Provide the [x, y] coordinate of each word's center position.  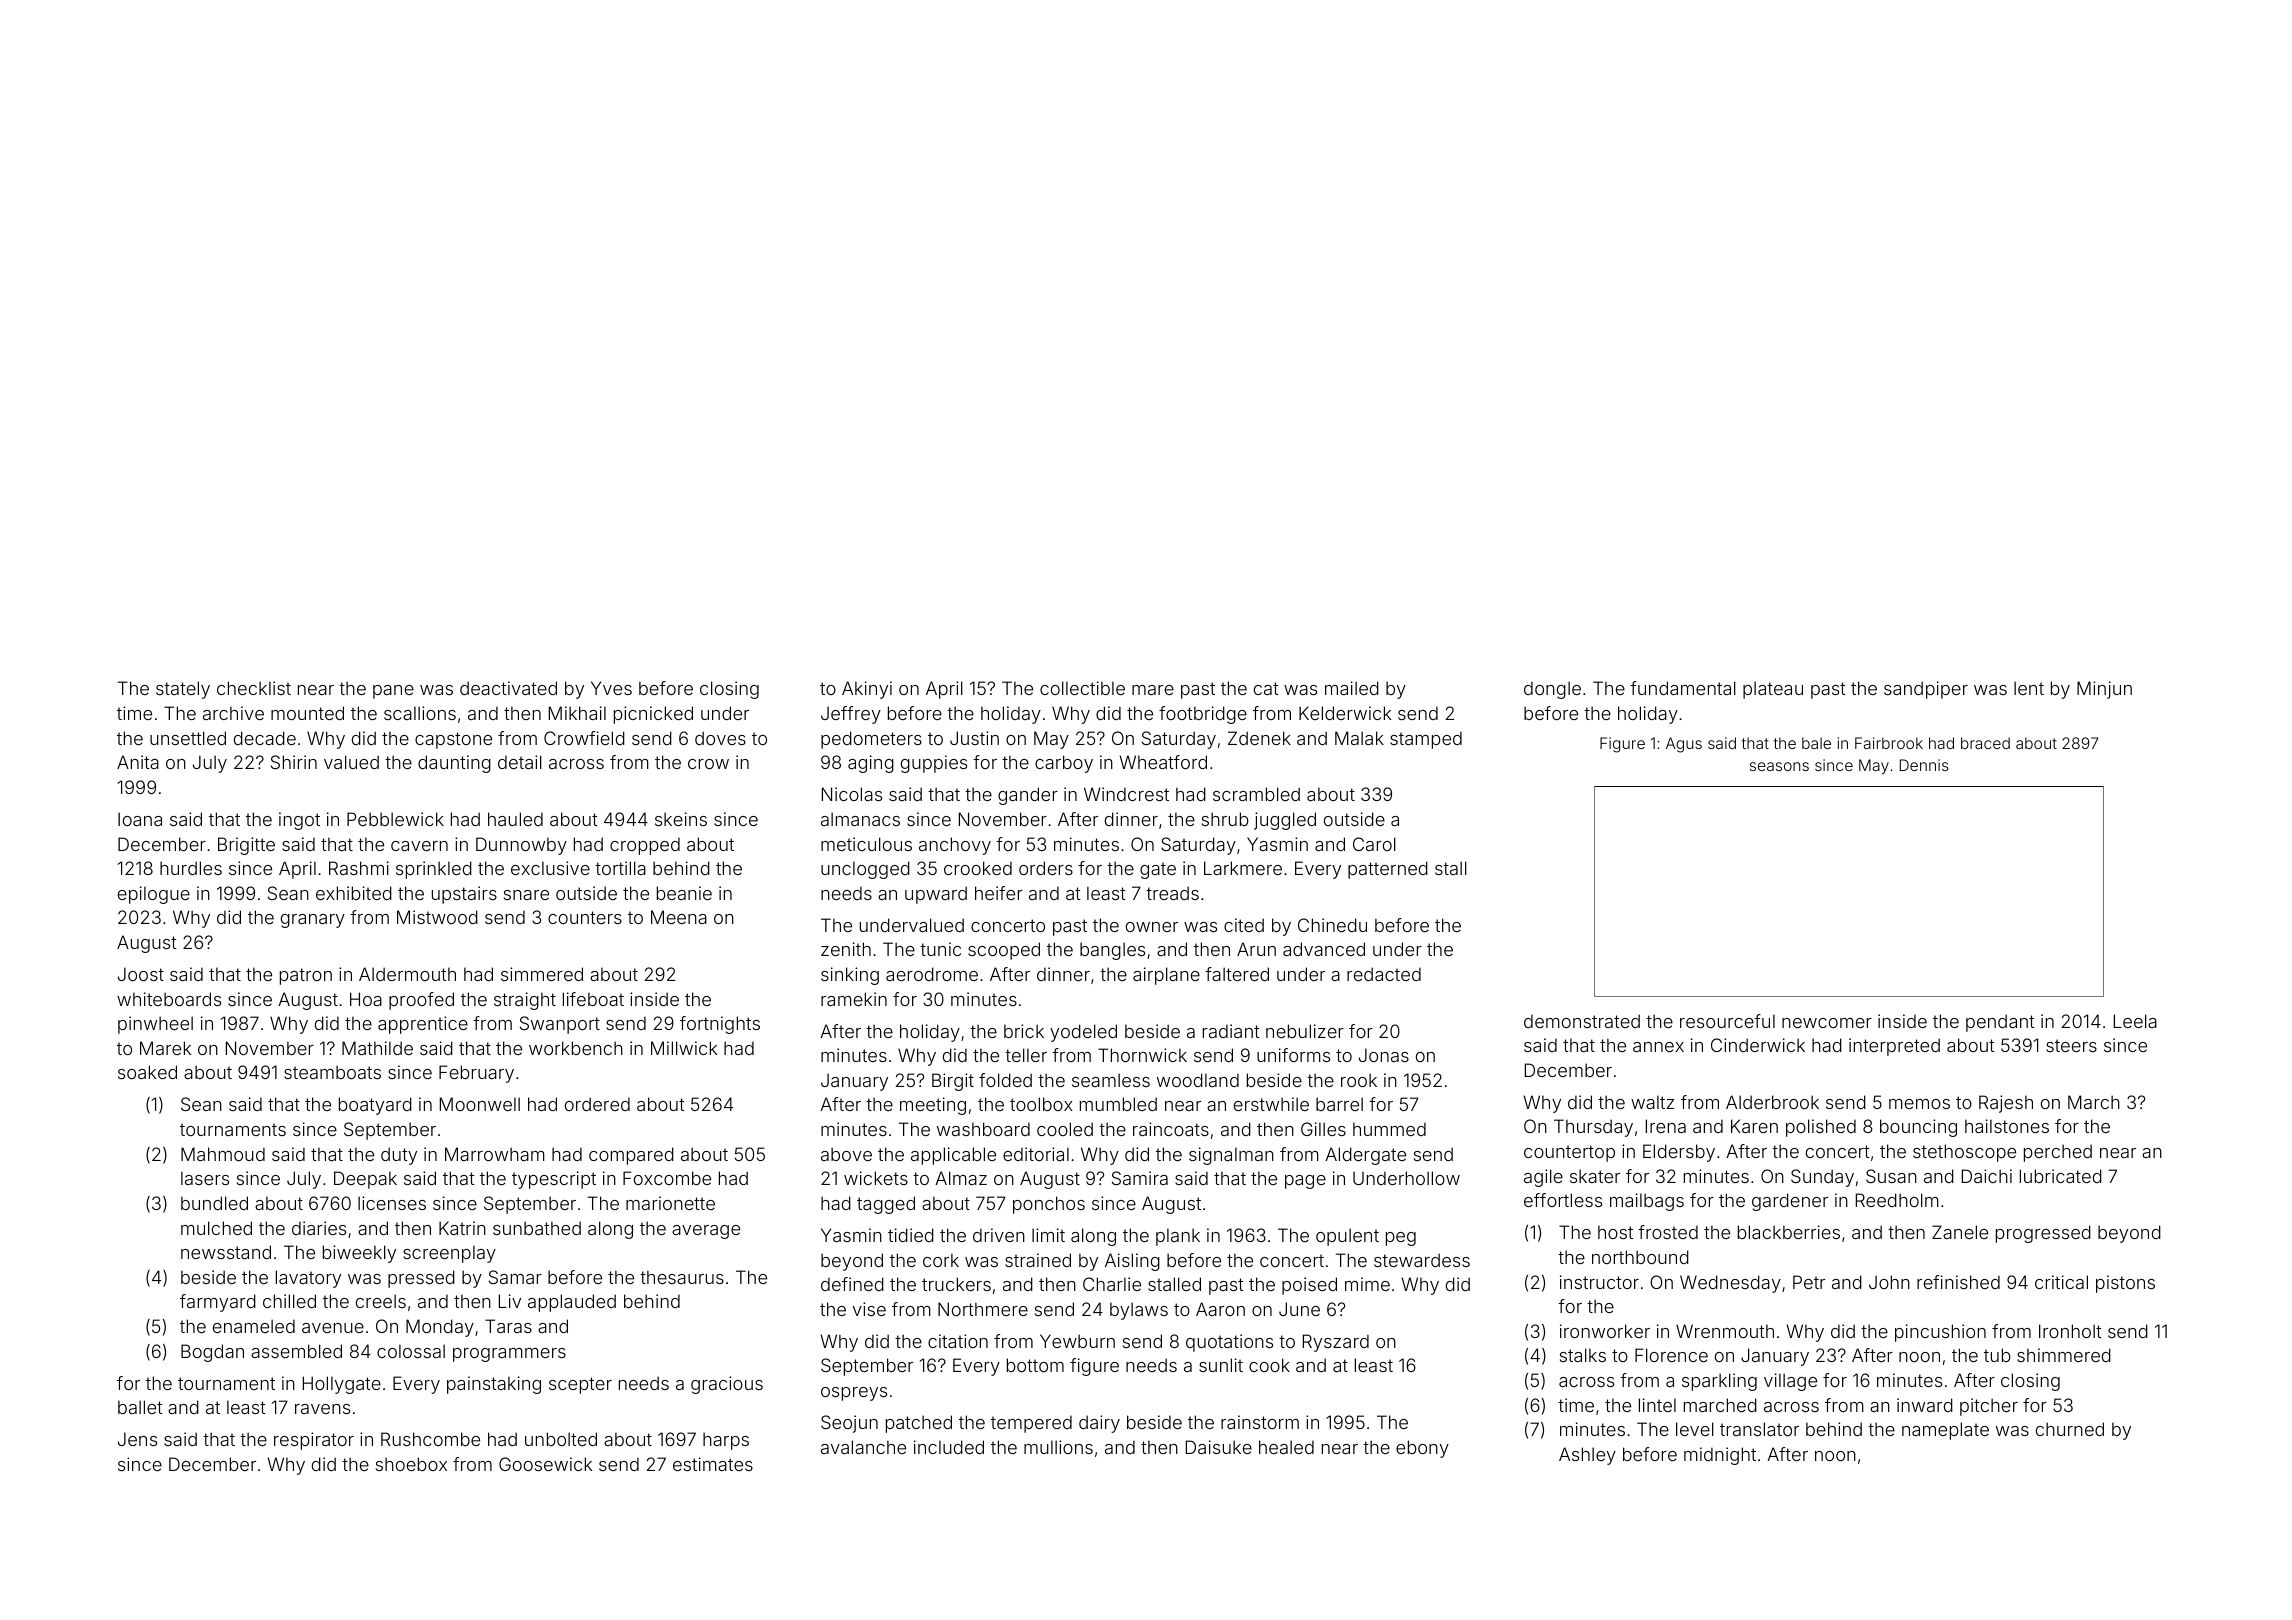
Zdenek [1259, 738]
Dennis [1924, 765]
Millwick [684, 1048]
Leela [2135, 1021]
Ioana [140, 819]
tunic [940, 949]
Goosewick [545, 1464]
